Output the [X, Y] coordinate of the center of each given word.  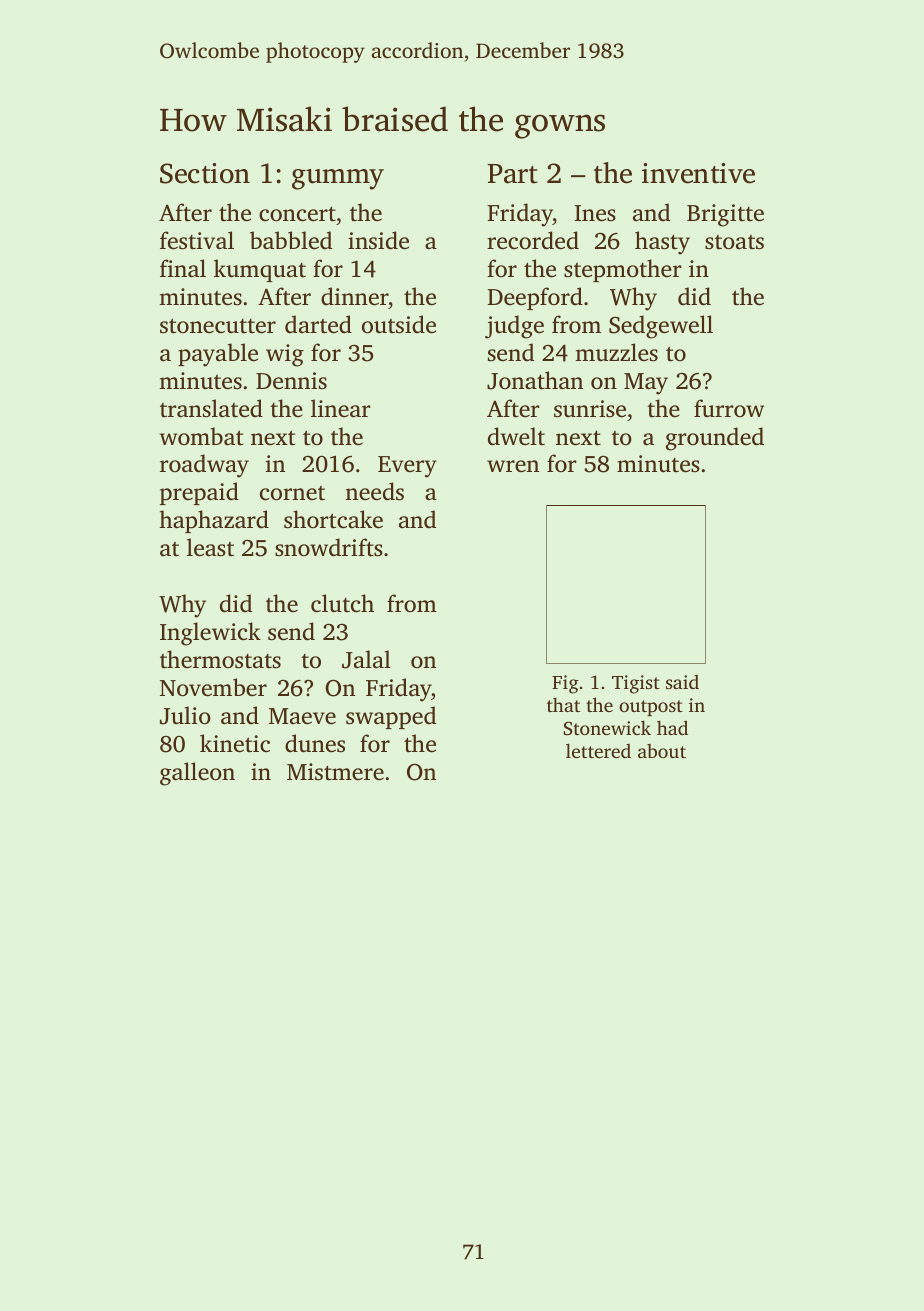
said [682, 682]
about [662, 751]
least [210, 547]
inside [378, 240]
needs [375, 491]
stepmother [623, 270]
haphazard [214, 521]
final [183, 268]
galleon [197, 774]
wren [513, 466]
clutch [342, 603]
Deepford [535, 298]
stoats [734, 242]
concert [297, 214]
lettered [598, 750]
